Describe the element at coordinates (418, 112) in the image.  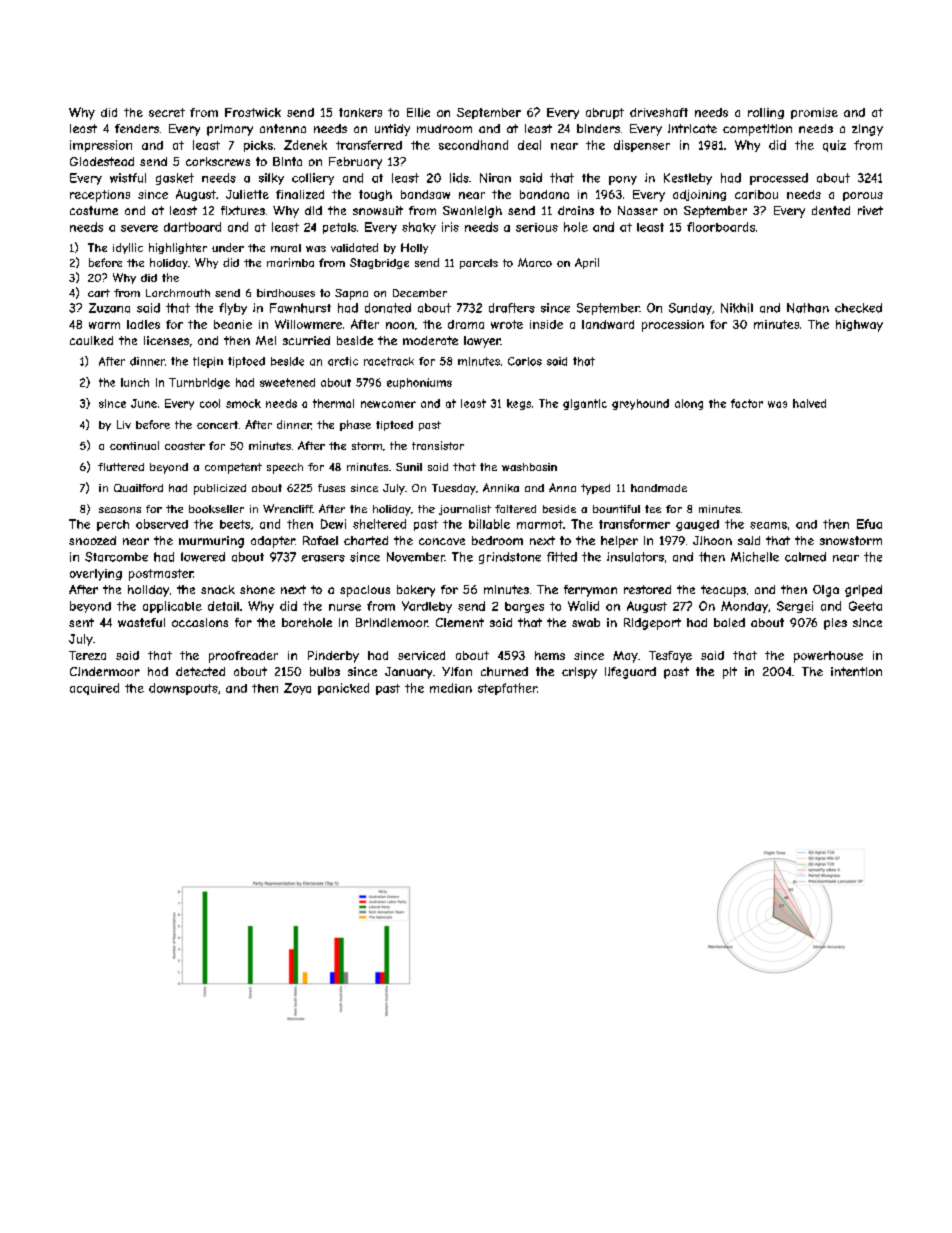
I see `Ellie` at that location.
